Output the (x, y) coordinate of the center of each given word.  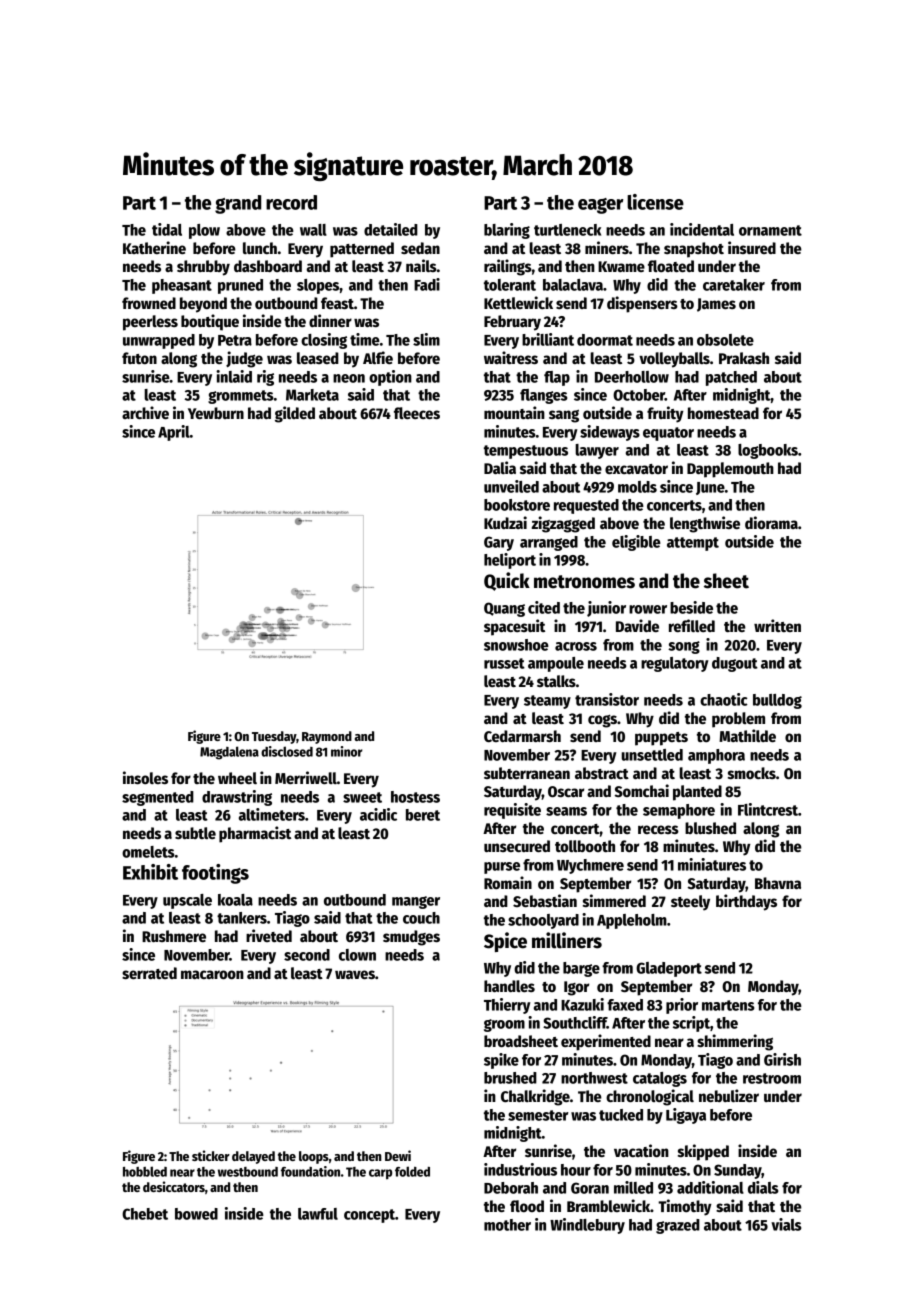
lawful (318, 1214)
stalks (556, 681)
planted (697, 793)
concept (369, 1216)
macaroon (212, 974)
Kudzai (505, 522)
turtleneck (567, 230)
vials (786, 1224)
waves (355, 974)
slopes (318, 286)
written (777, 625)
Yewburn (216, 413)
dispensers (642, 304)
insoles (145, 777)
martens (728, 1005)
